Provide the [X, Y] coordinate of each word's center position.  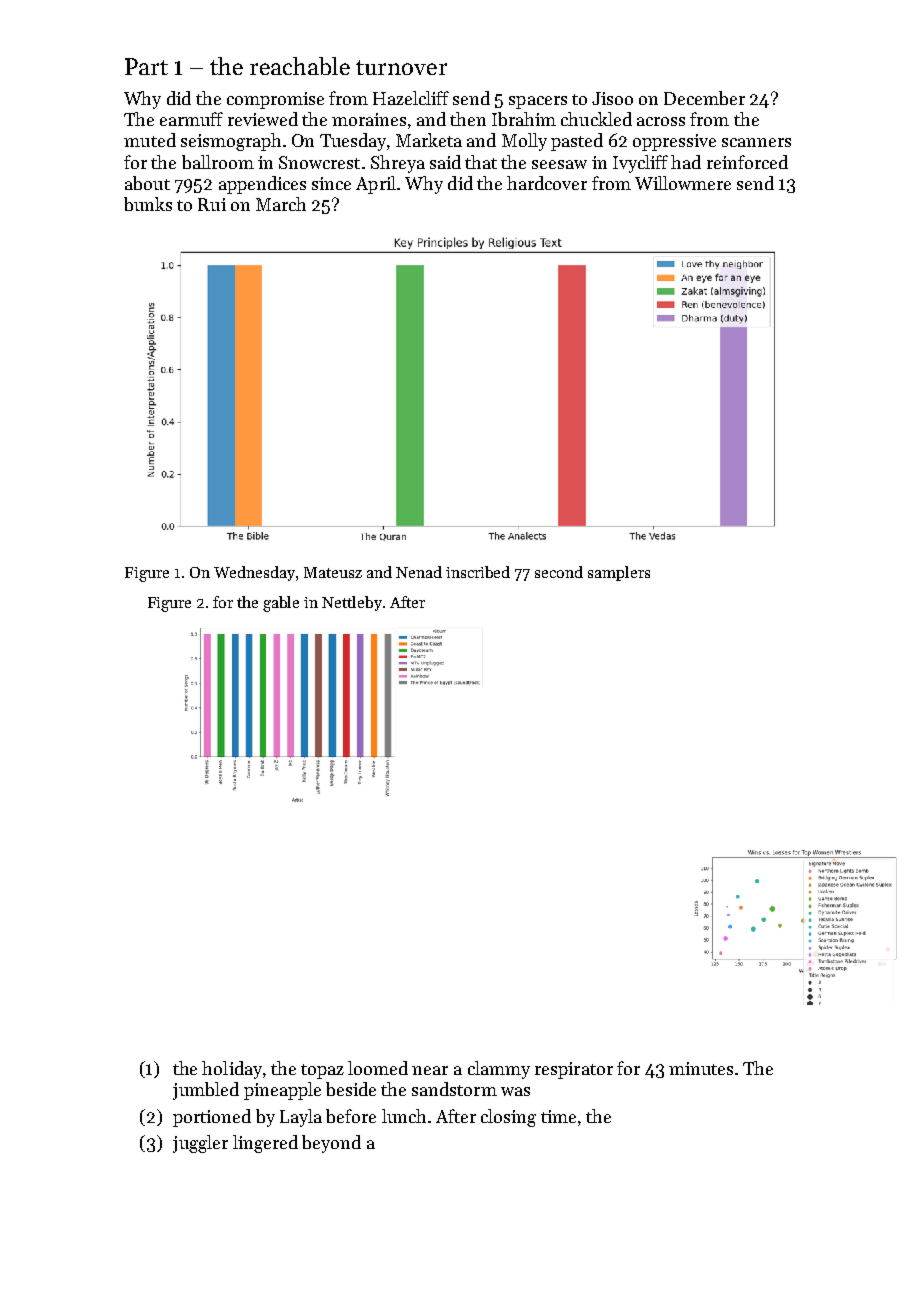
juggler [200, 1144]
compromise [275, 100]
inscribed [478, 572]
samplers [619, 573]
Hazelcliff [411, 98]
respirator [574, 1070]
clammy [499, 1070]
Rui [212, 204]
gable [281, 604]
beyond [331, 1144]
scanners [756, 142]
